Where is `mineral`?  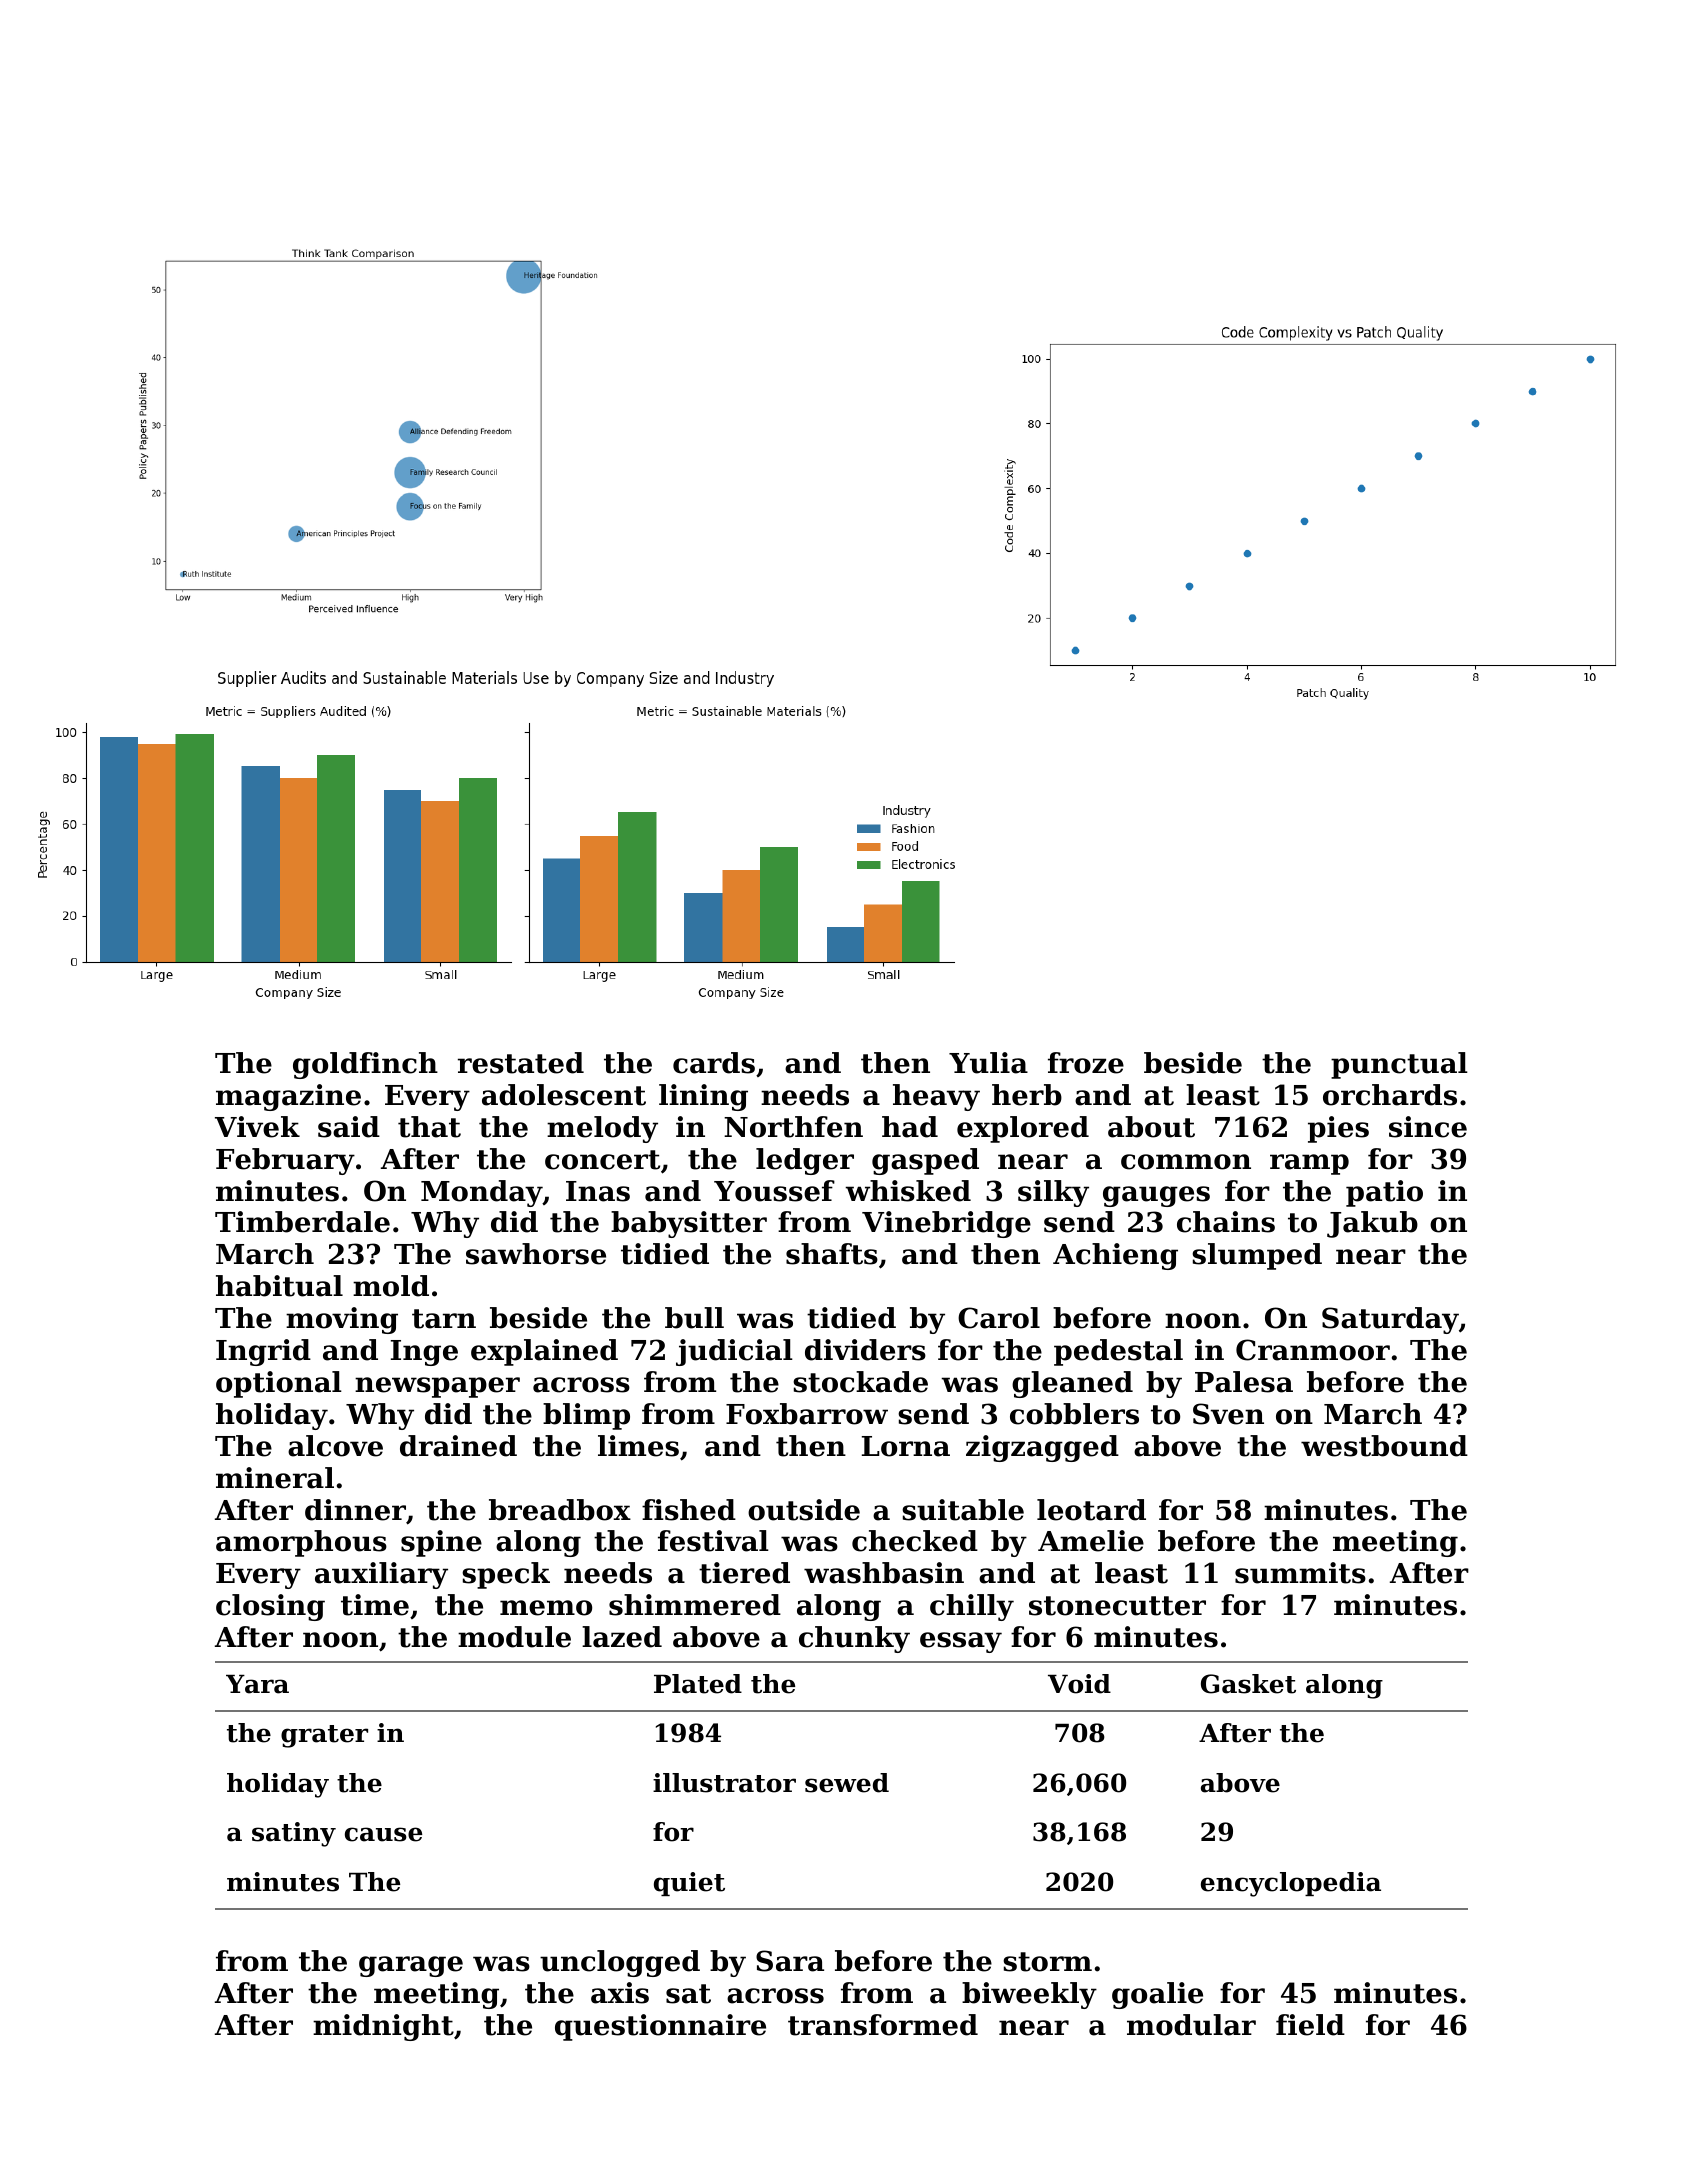 mineral is located at coordinates (275, 1478).
